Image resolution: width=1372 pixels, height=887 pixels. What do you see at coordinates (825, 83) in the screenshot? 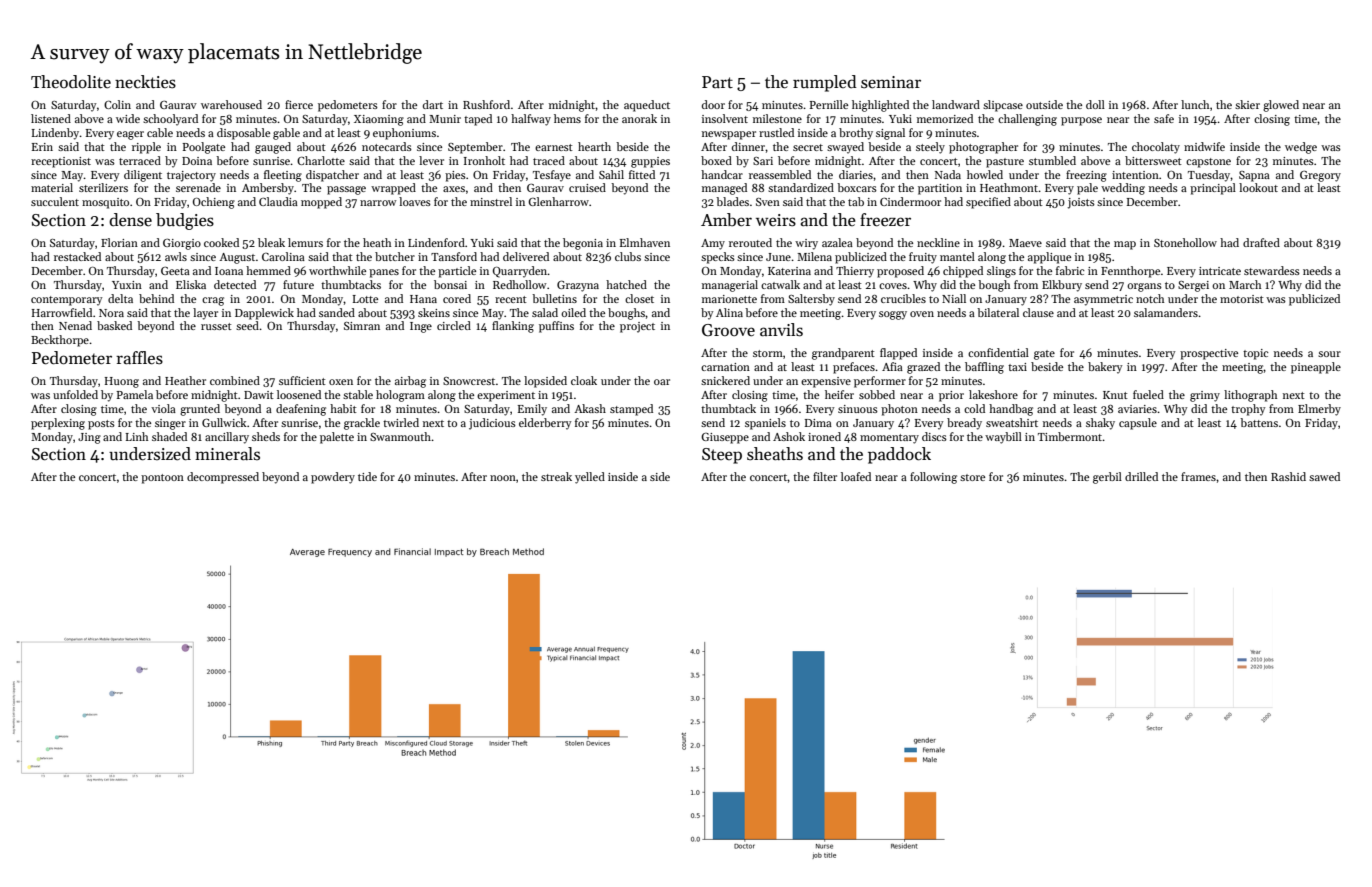
I see `rumpled` at bounding box center [825, 83].
